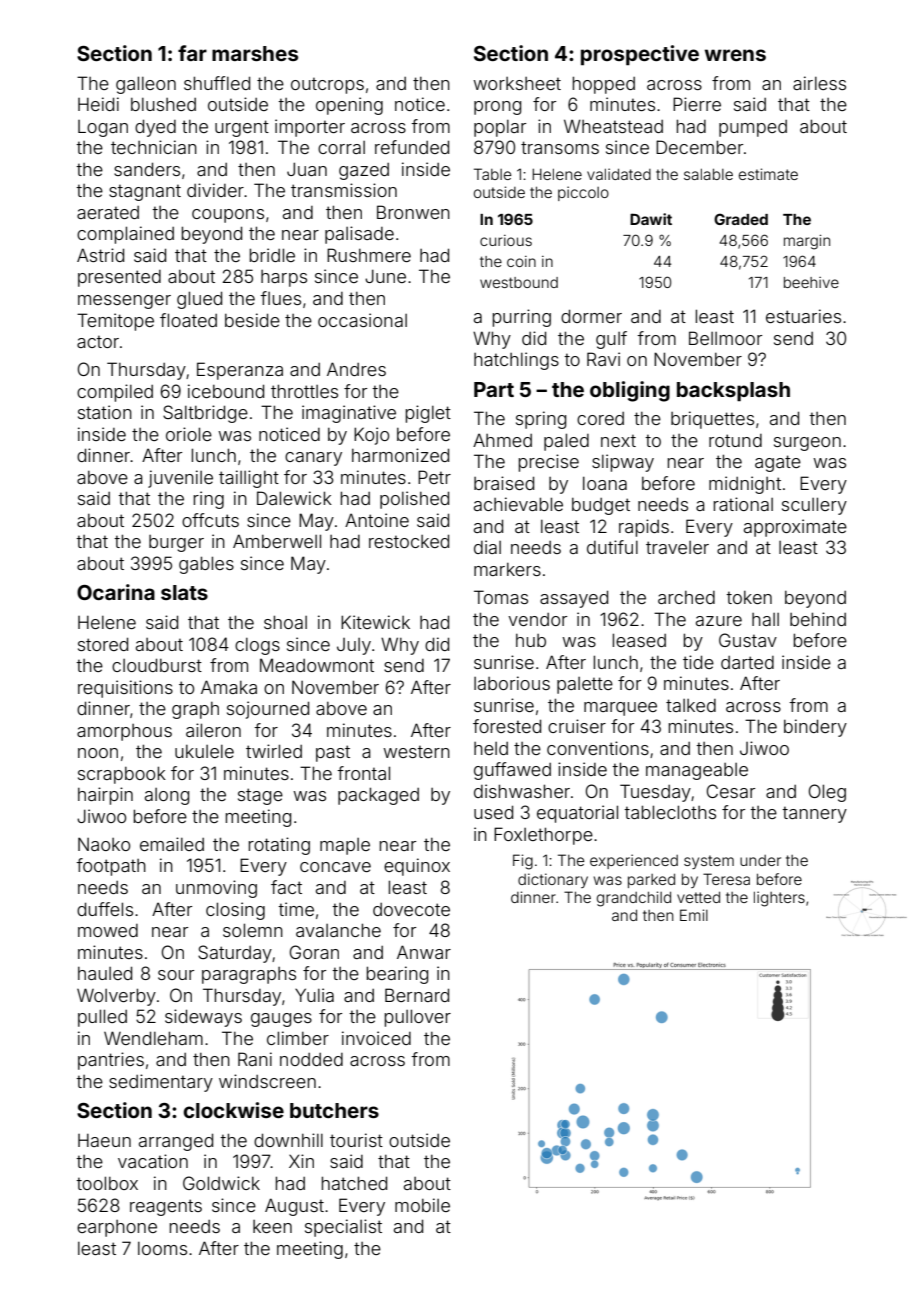  I want to click on worksheet, so click(517, 83).
